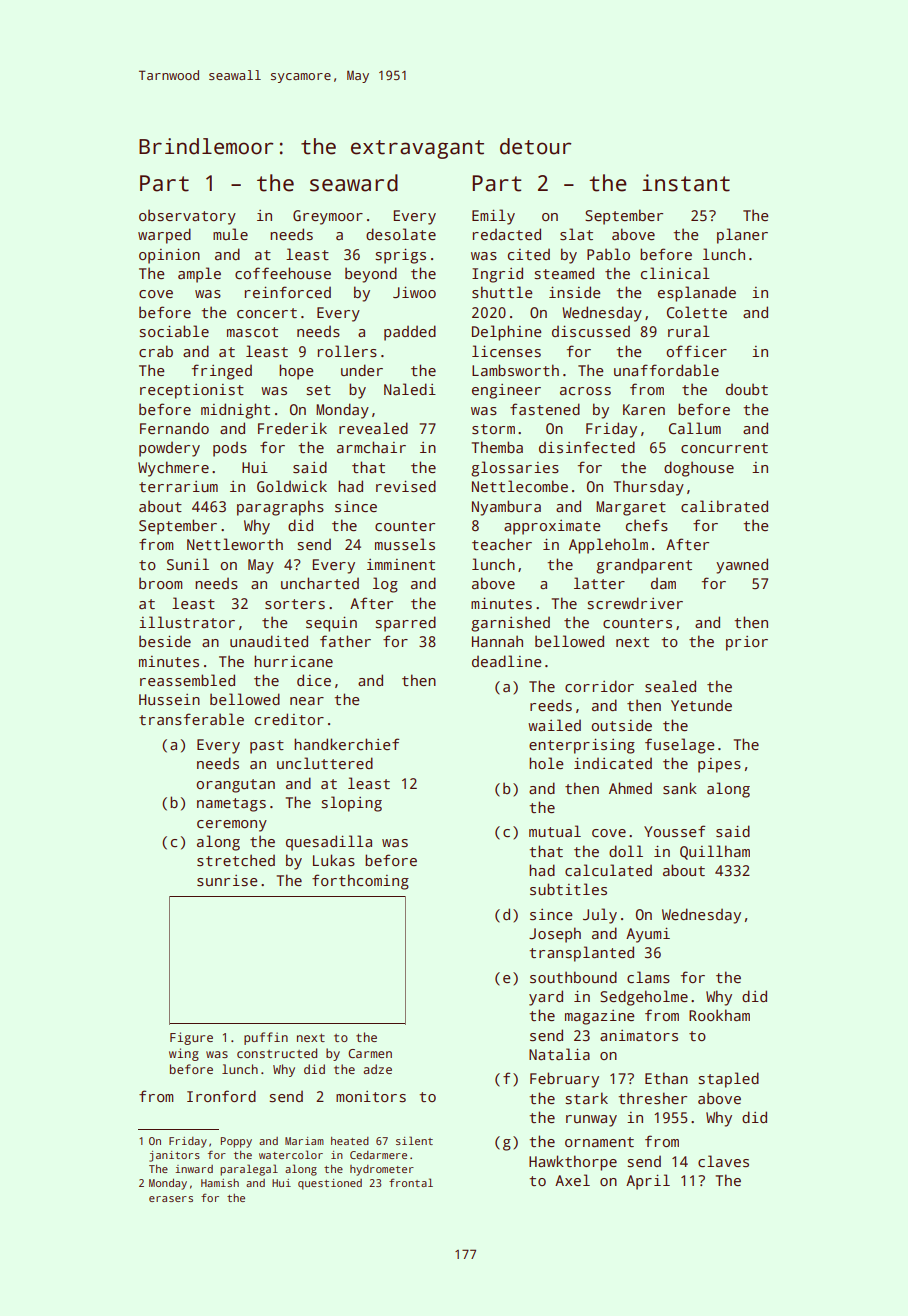 Image resolution: width=908 pixels, height=1316 pixels. I want to click on Greymoor, so click(328, 217).
